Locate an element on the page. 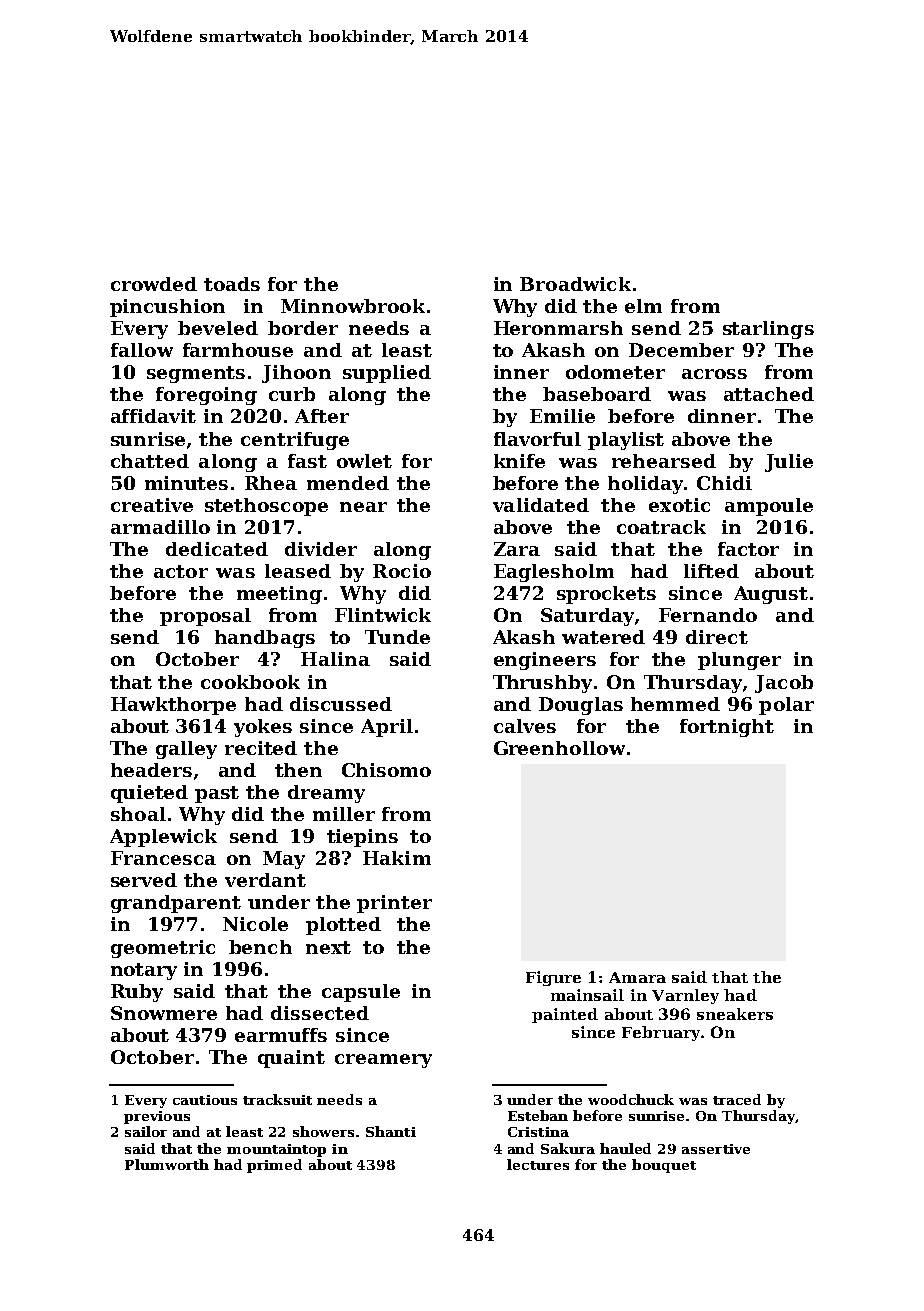 Image resolution: width=924 pixels, height=1311 pixels. crowded is located at coordinates (154, 284).
